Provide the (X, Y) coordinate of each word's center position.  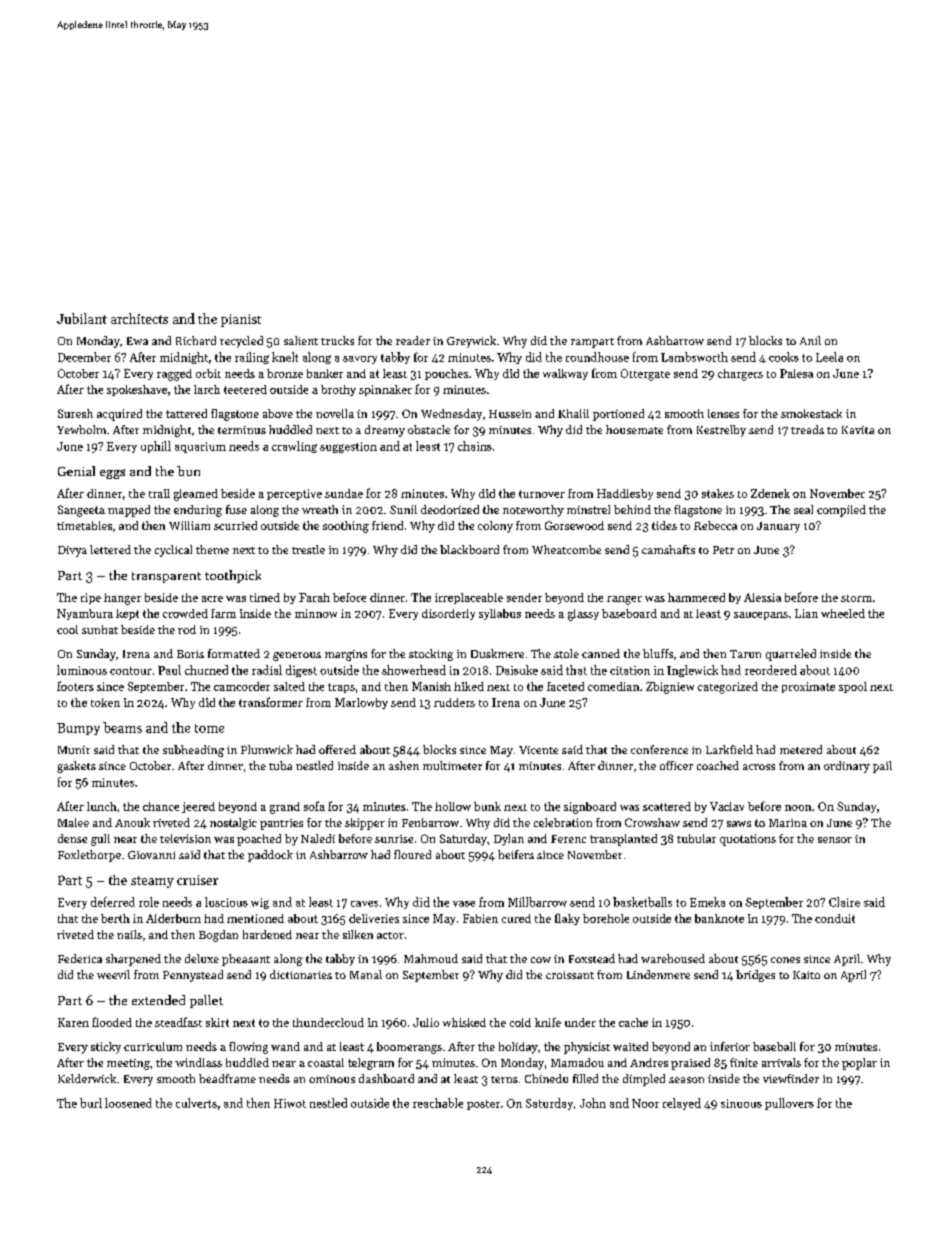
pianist (241, 320)
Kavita (858, 430)
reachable (438, 1103)
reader (413, 340)
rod (187, 629)
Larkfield (729, 749)
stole (566, 653)
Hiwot (290, 1103)
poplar (859, 1064)
